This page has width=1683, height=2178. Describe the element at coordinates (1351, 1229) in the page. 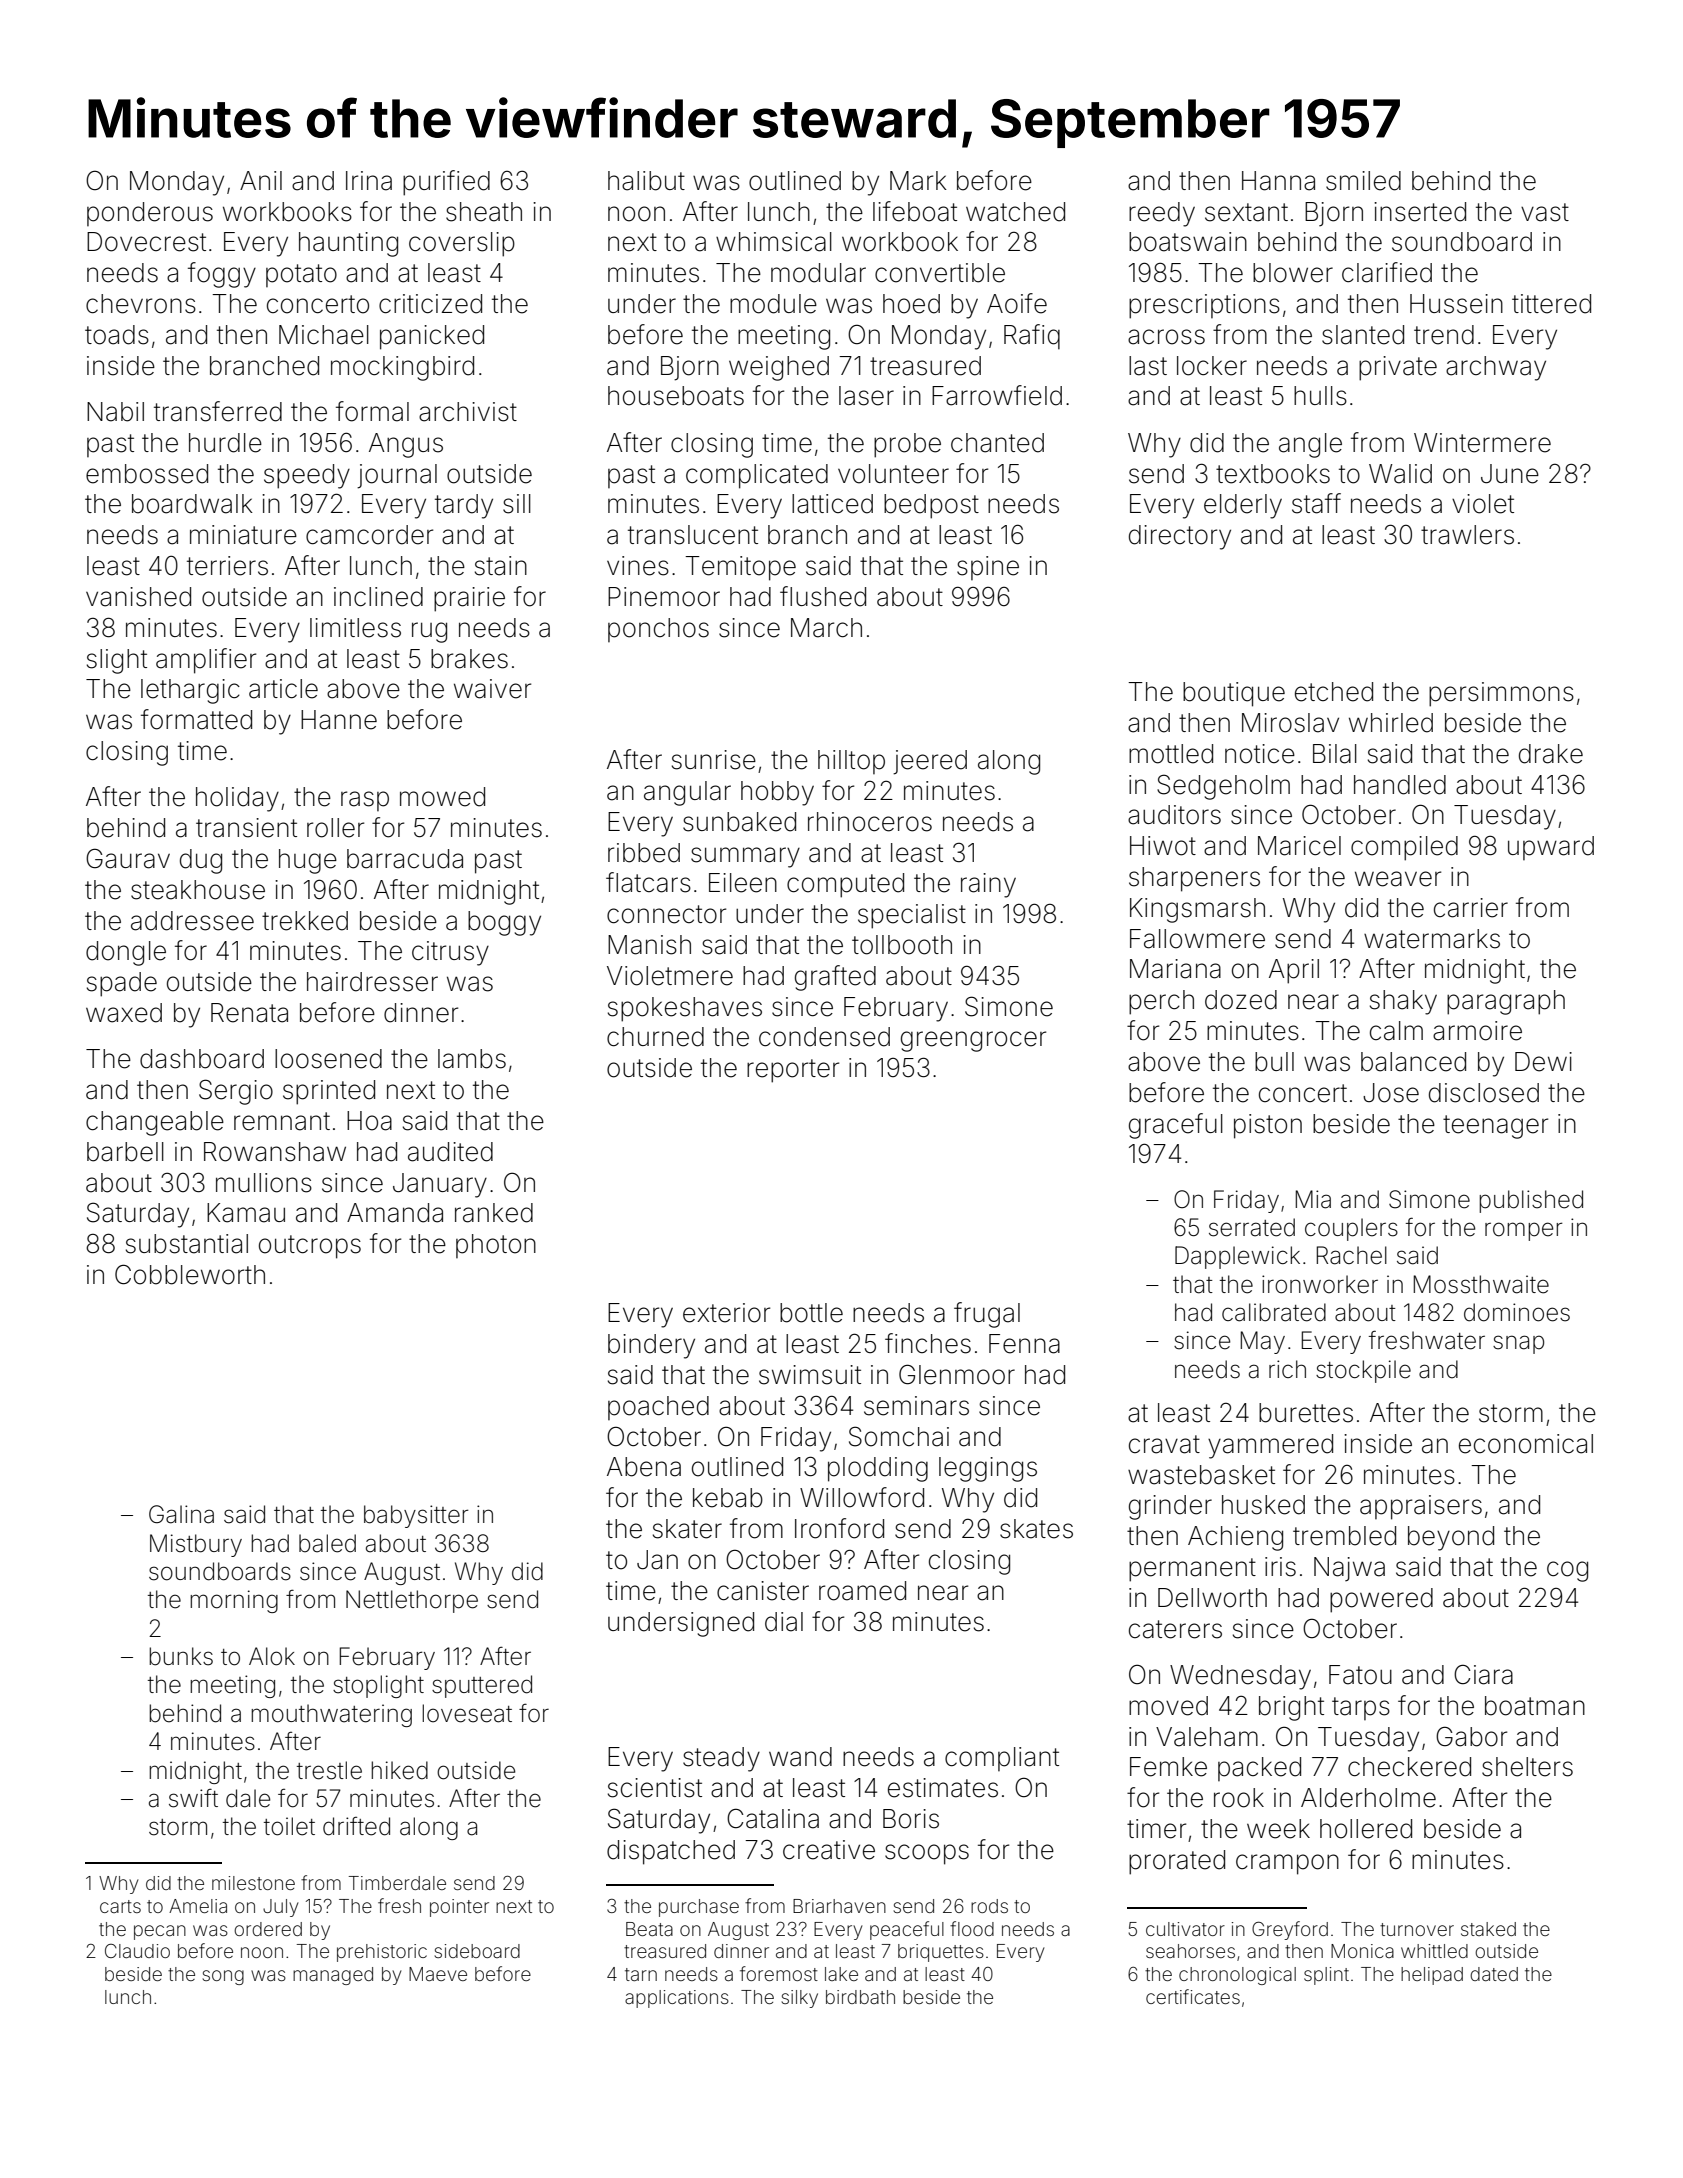

I see `couplers` at that location.
